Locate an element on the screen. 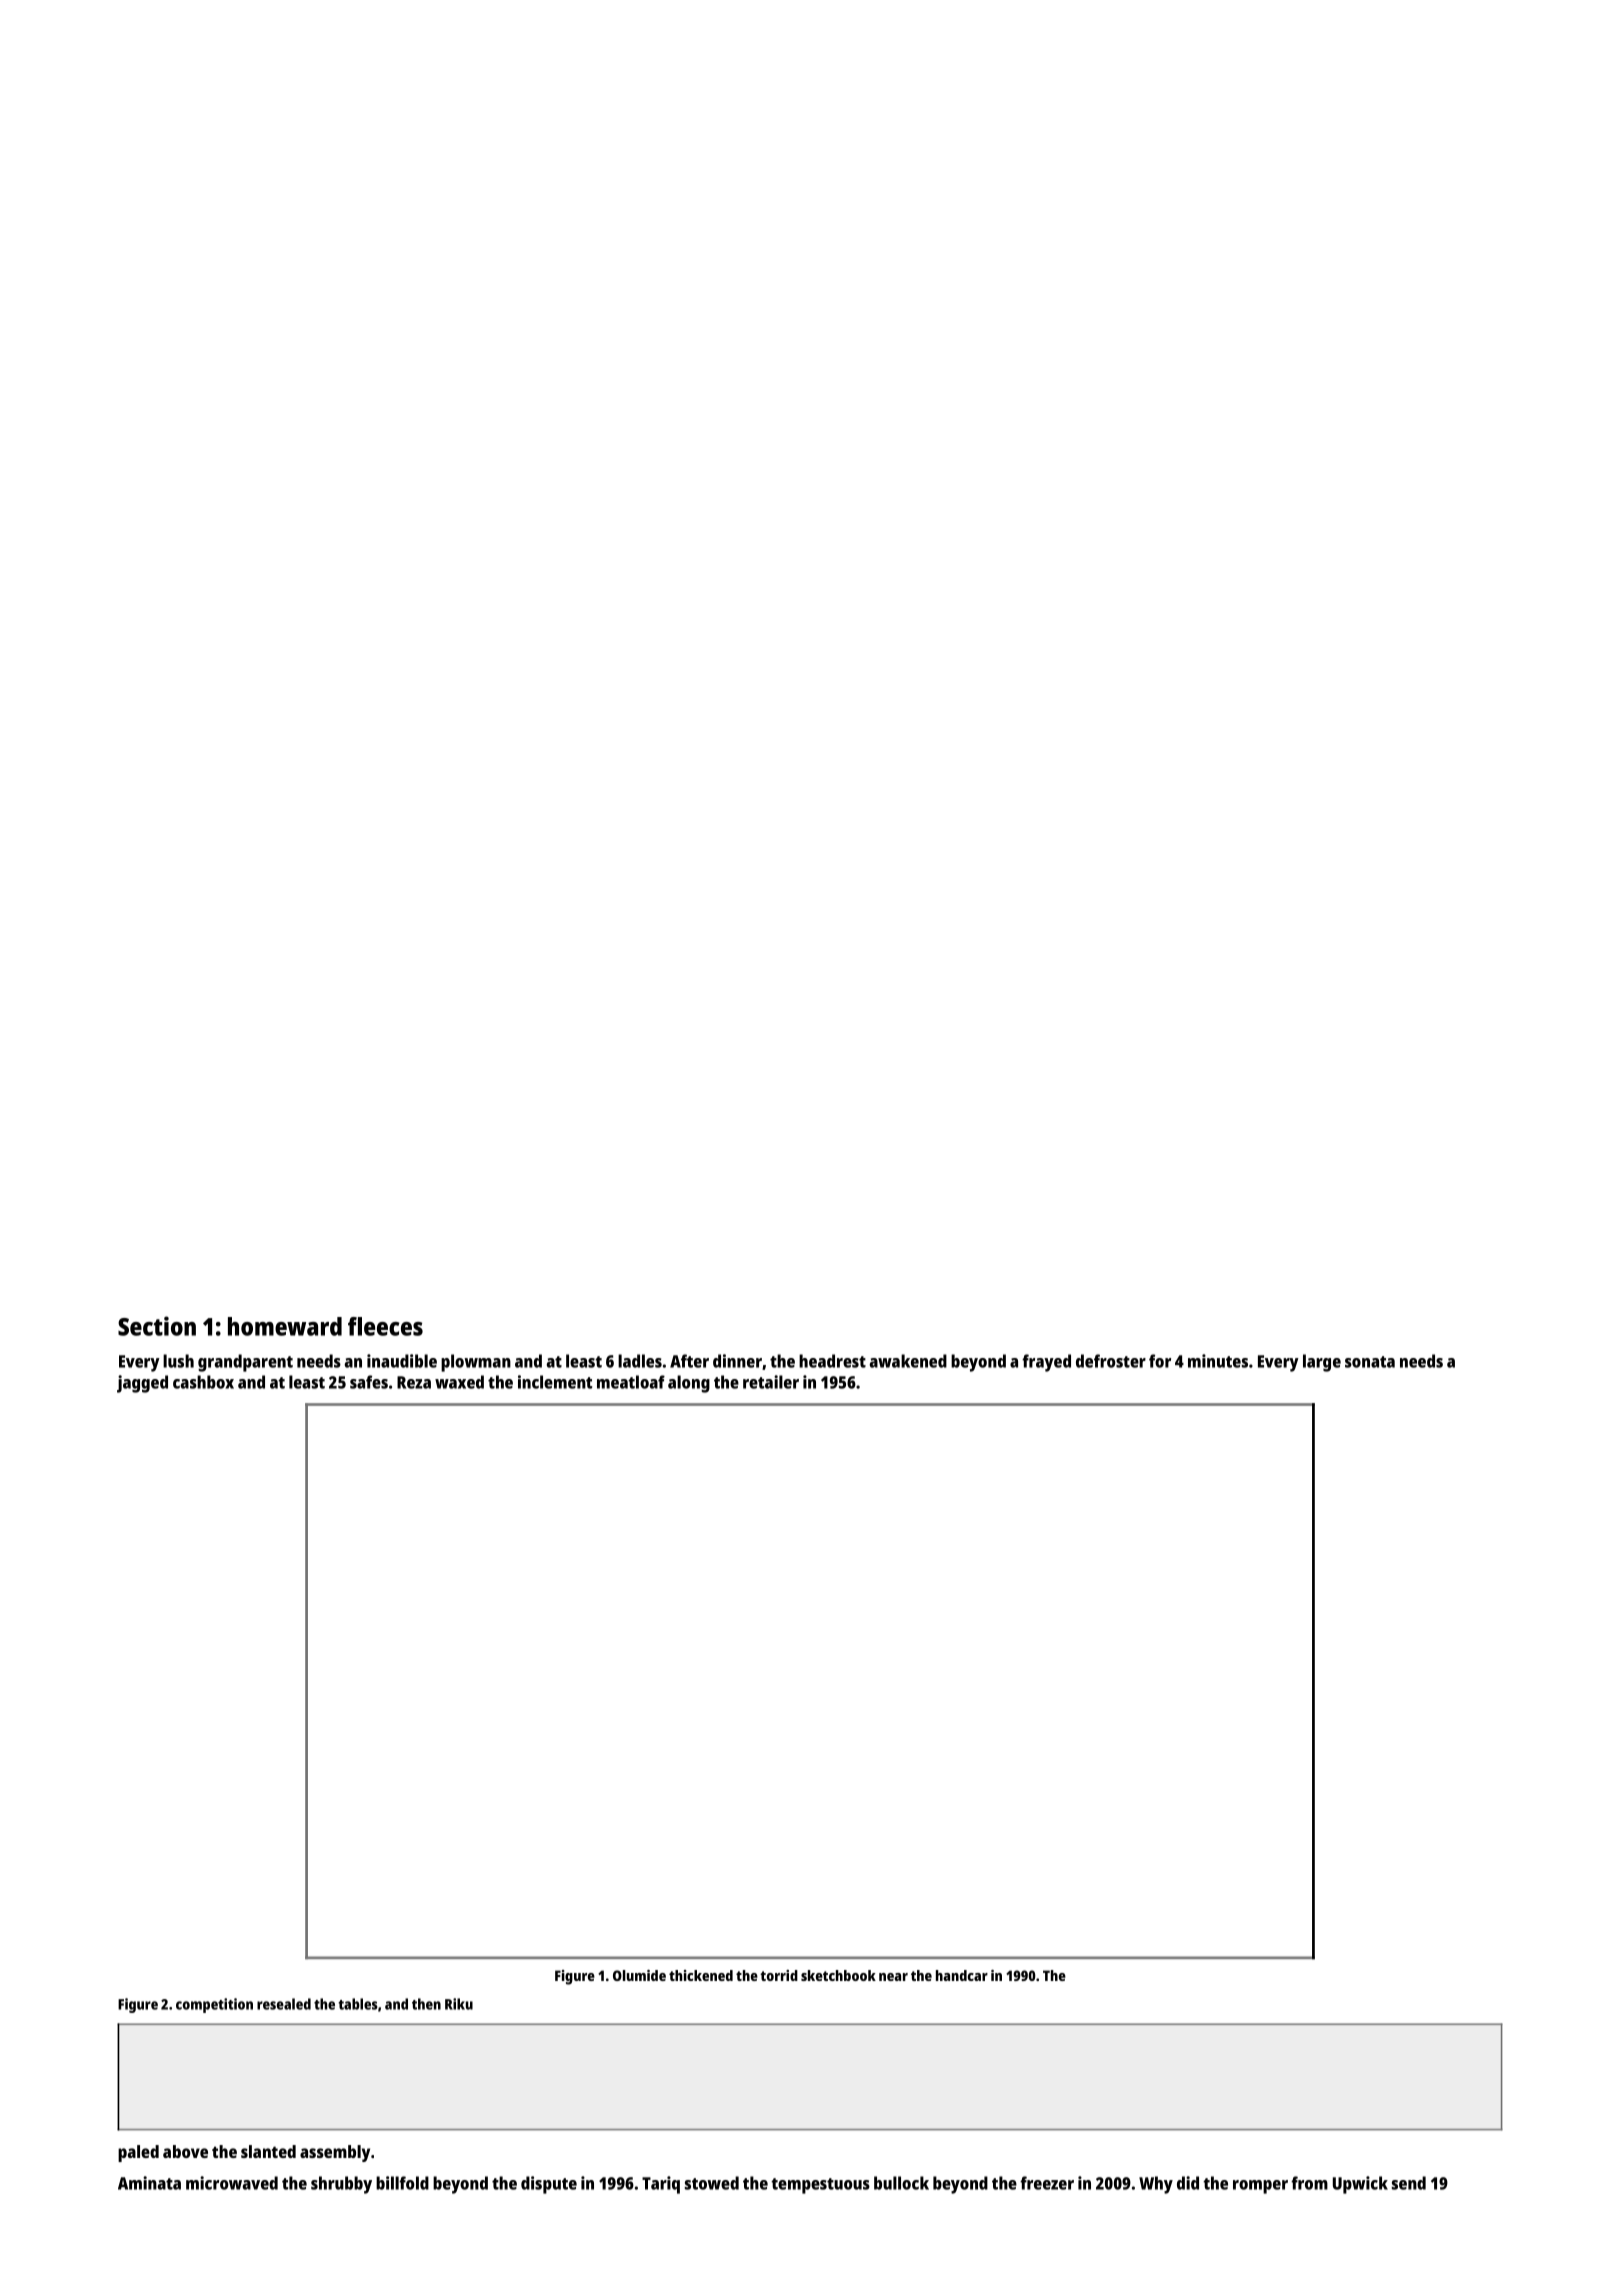 This screenshot has height=2292, width=1620. handcar is located at coordinates (962, 1975).
